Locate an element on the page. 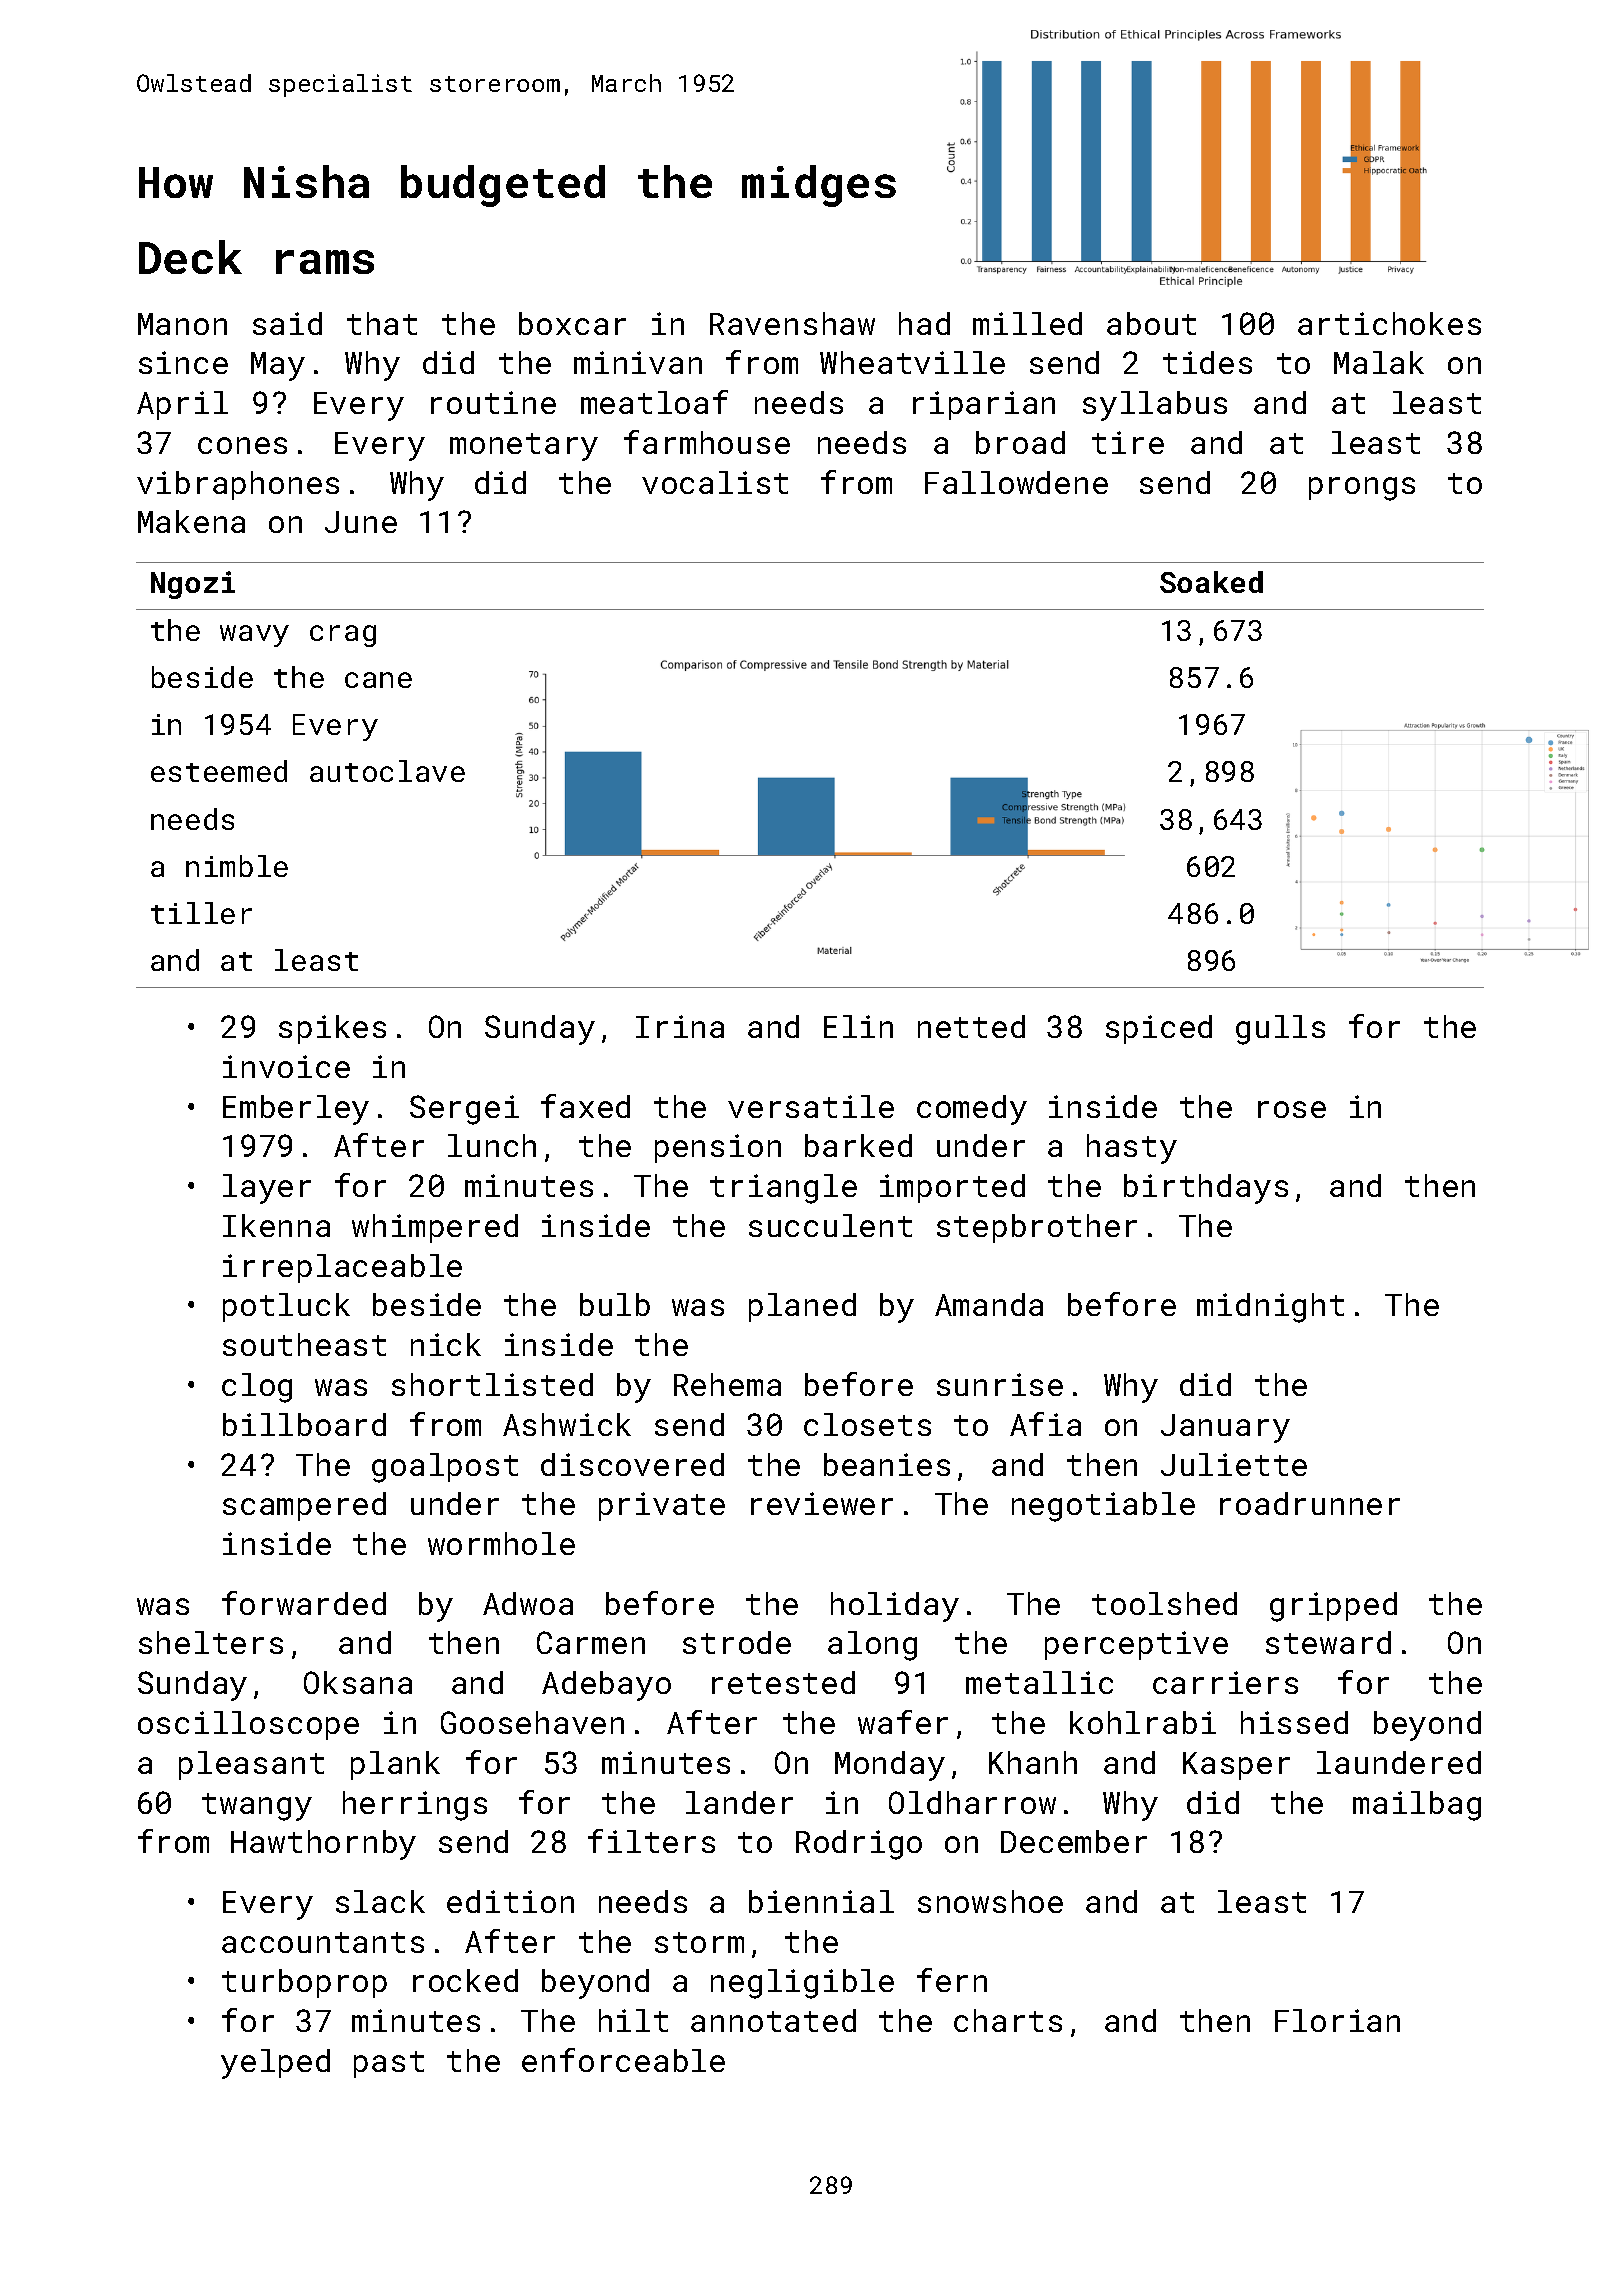 This image has height=2292, width=1620. midnight is located at coordinates (1270, 1308).
